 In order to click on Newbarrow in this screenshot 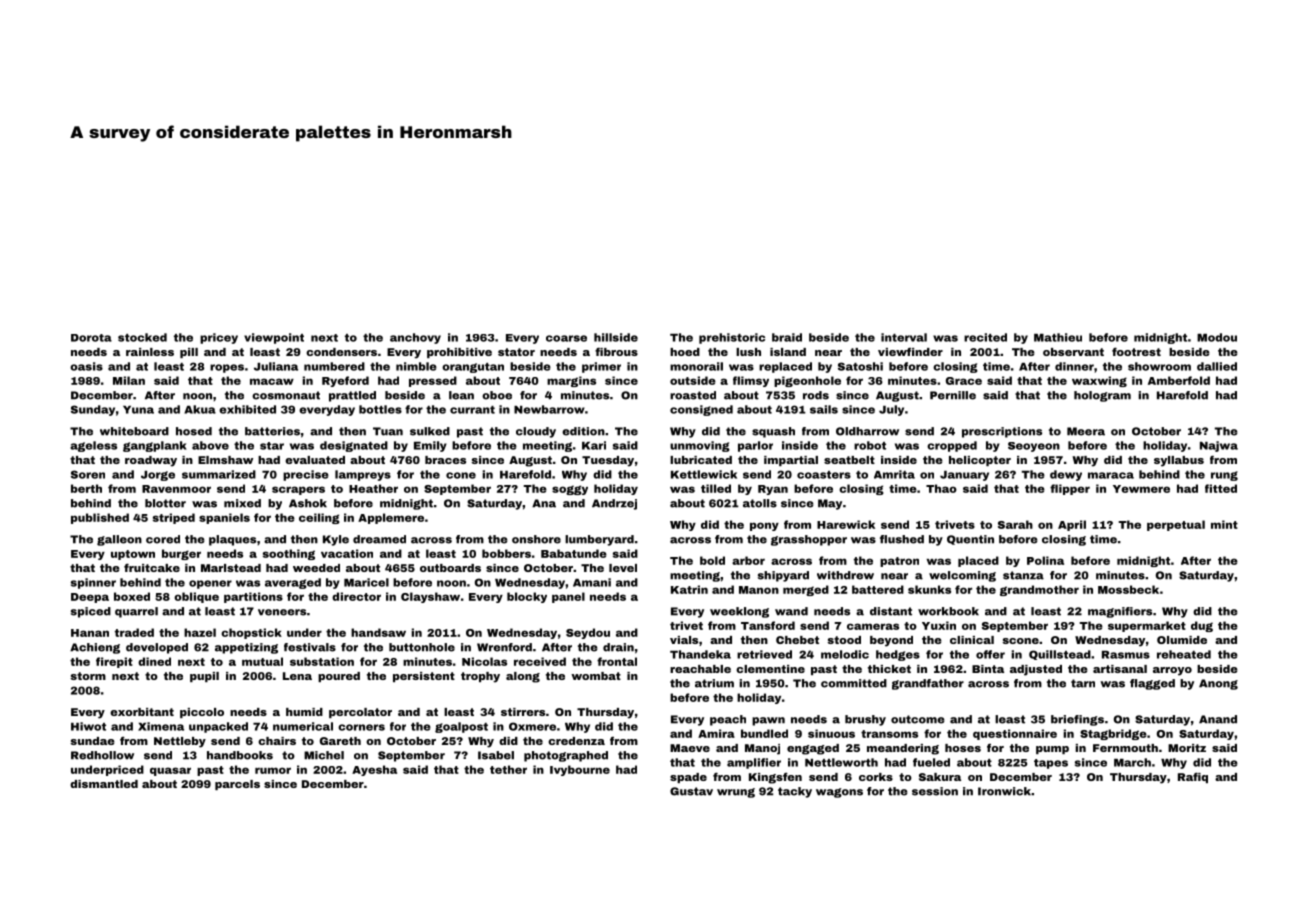, I will do `click(549, 409)`.
